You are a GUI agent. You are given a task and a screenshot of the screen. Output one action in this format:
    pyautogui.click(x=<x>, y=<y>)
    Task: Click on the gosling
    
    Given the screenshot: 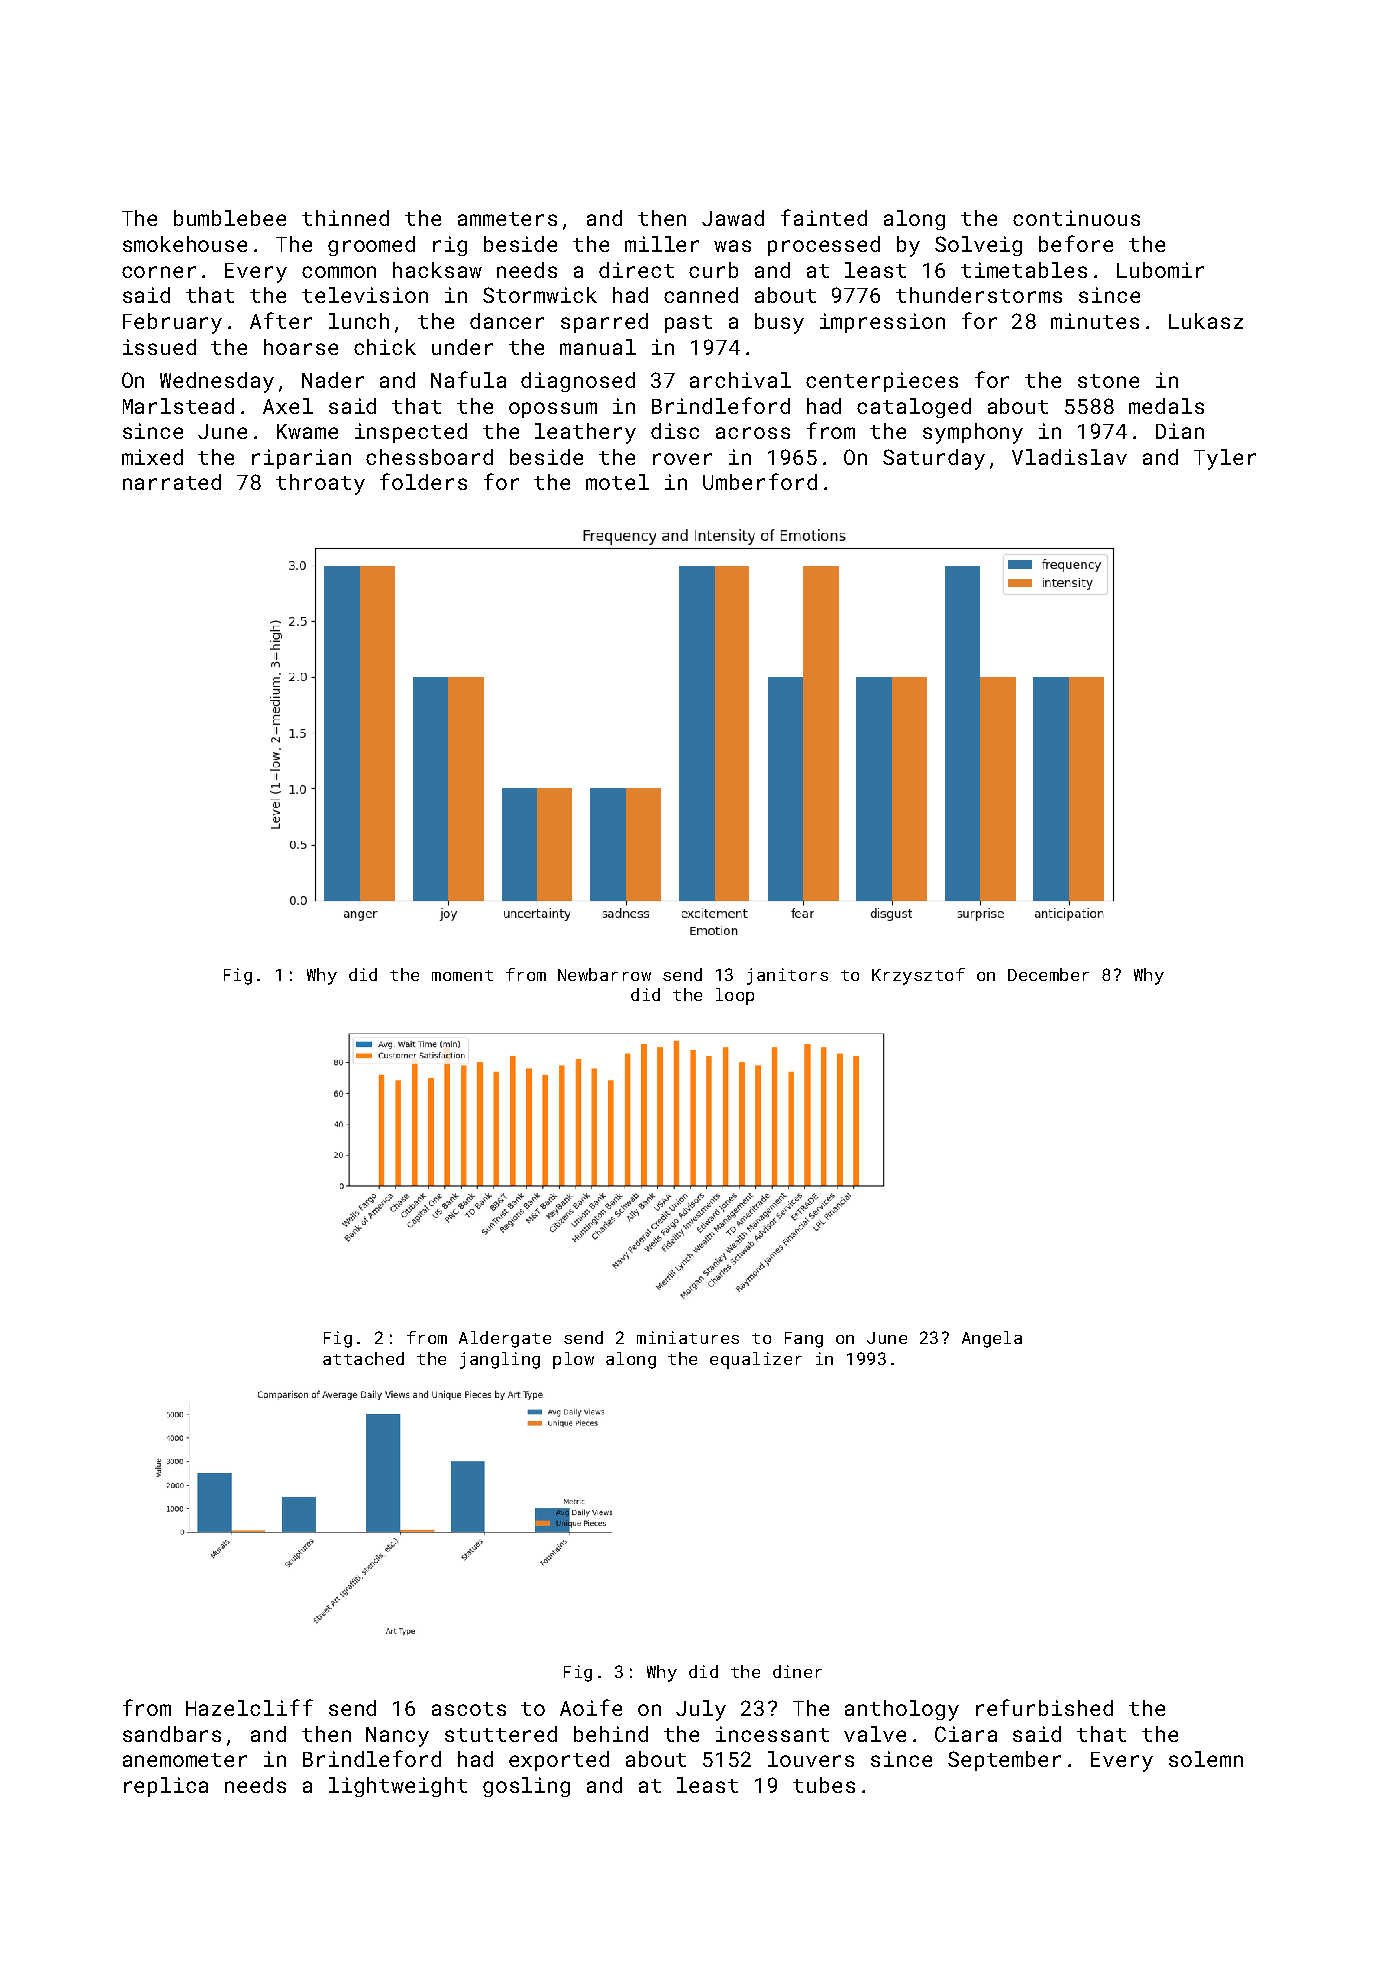 What is the action you would take?
    pyautogui.click(x=526, y=1787)
